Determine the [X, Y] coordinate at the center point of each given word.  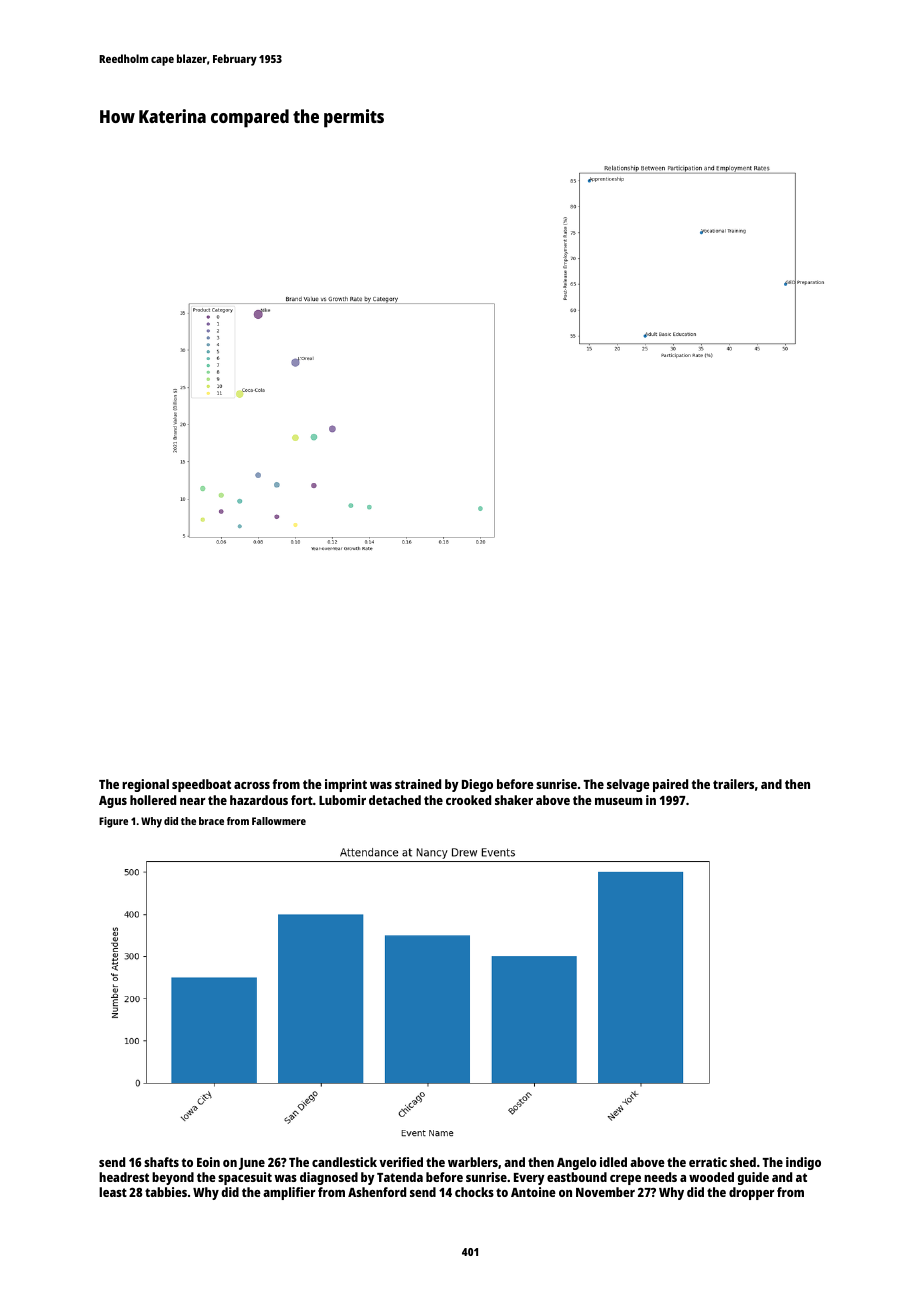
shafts [161, 1162]
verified [401, 1162]
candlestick [344, 1162]
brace [211, 821]
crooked [468, 800]
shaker [514, 800]
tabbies [166, 1192]
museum [618, 801]
